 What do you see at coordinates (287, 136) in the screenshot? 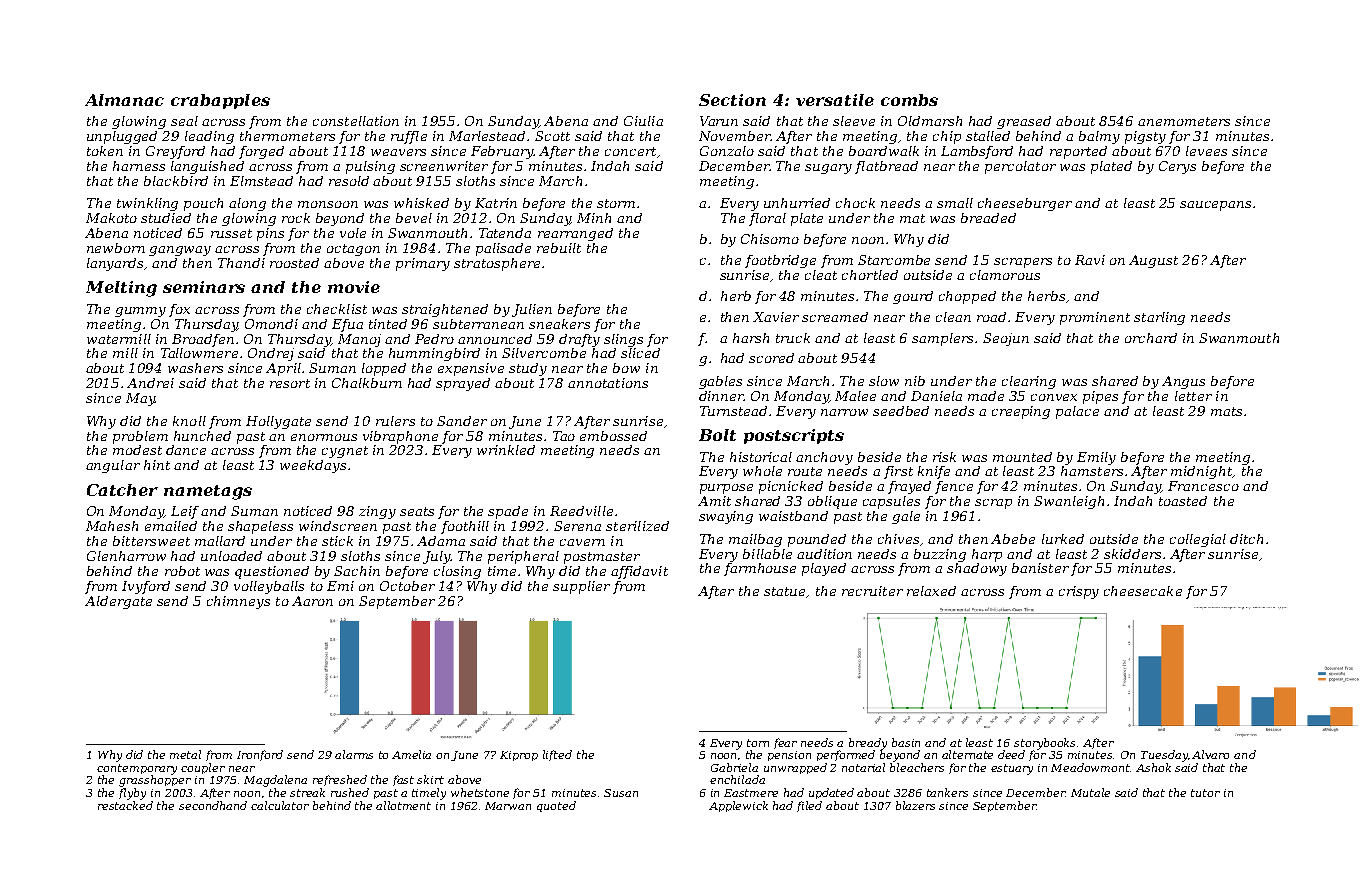
I see `thermometers` at bounding box center [287, 136].
